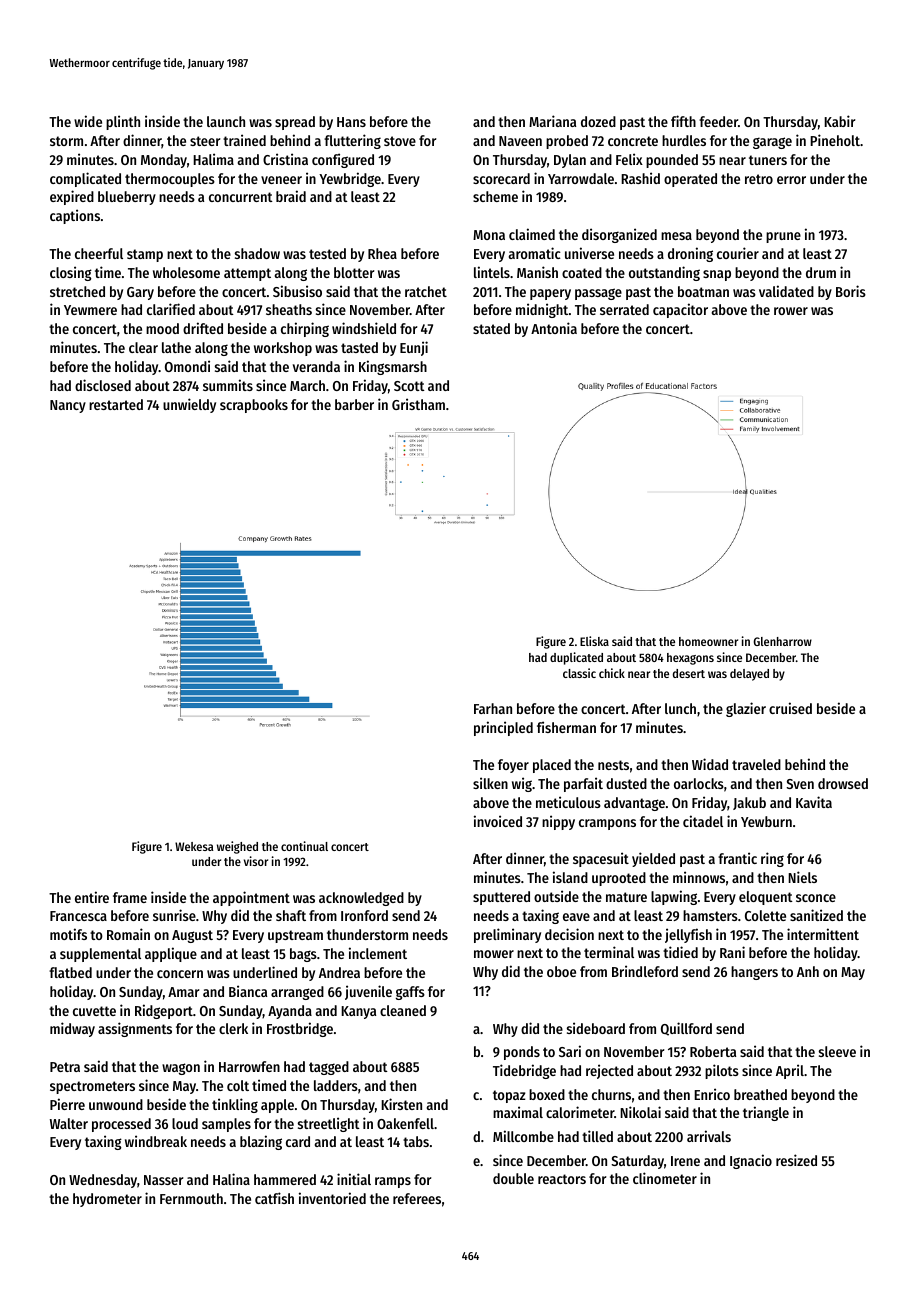  I want to click on lunch, so click(680, 708).
